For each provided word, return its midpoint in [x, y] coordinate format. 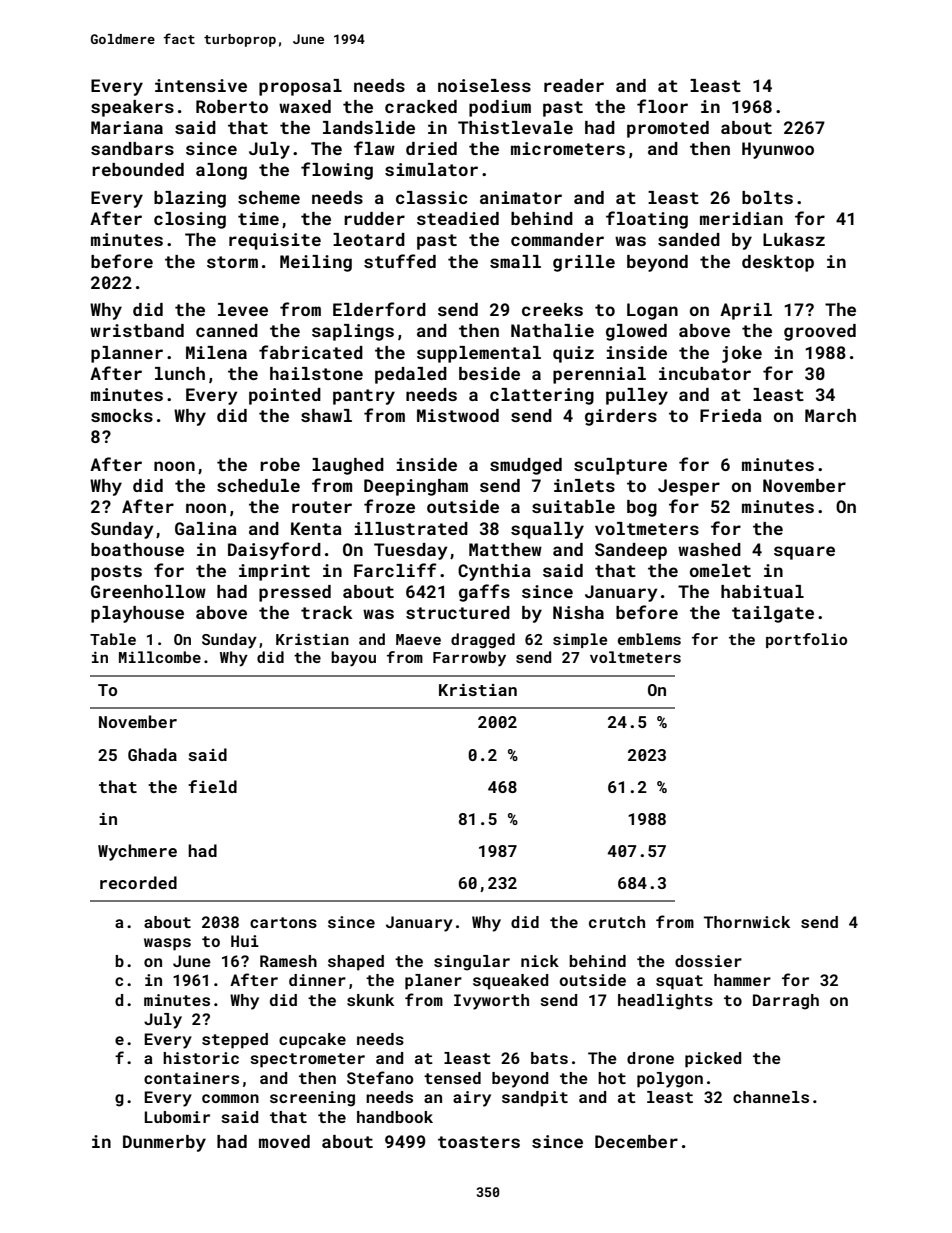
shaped [356, 963]
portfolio [806, 640]
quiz [573, 354]
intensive [201, 85]
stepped [235, 1041]
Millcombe [160, 657]
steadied [458, 218]
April [746, 311]
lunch [180, 373]
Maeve [418, 639]
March [830, 415]
